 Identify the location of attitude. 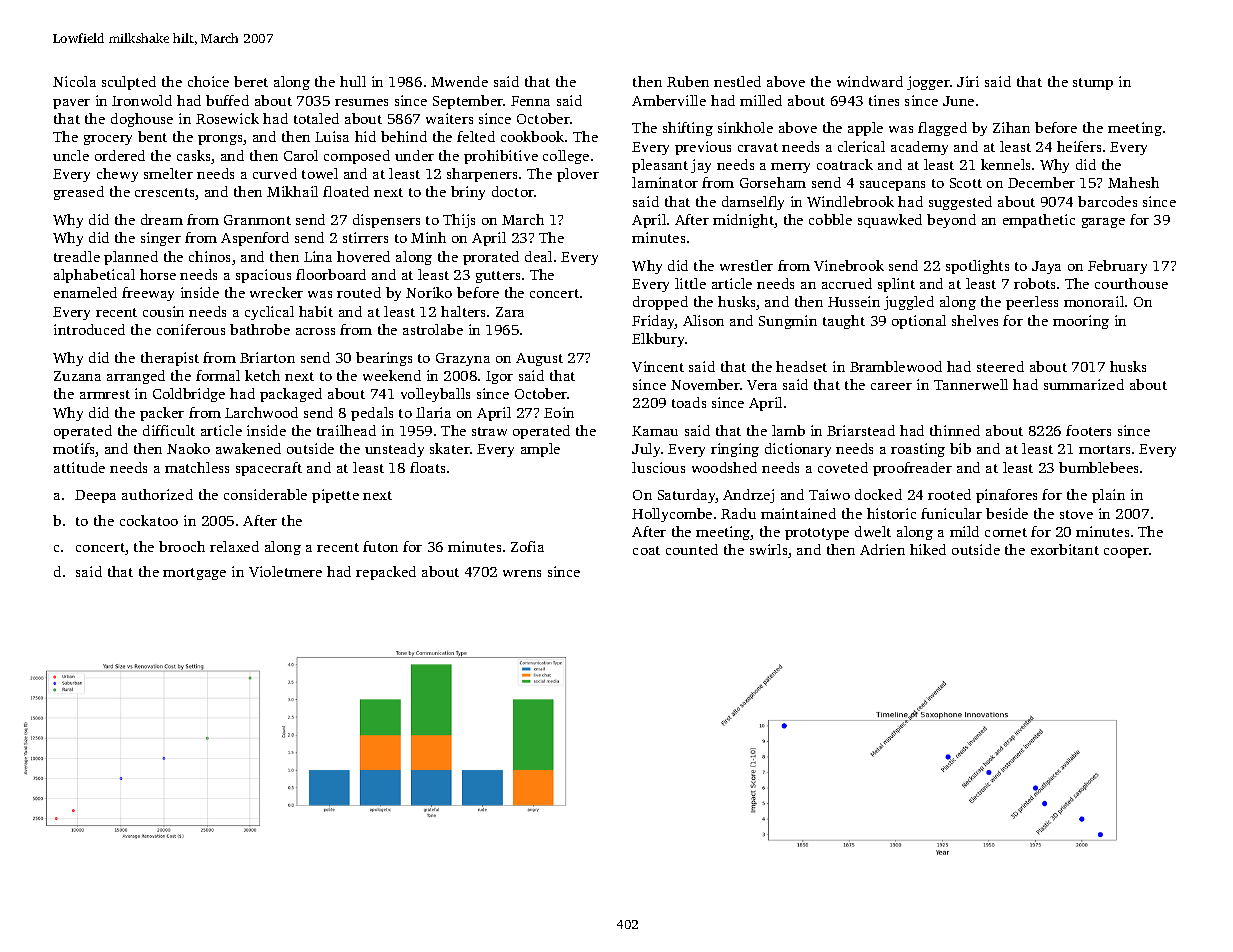
(79, 467).
